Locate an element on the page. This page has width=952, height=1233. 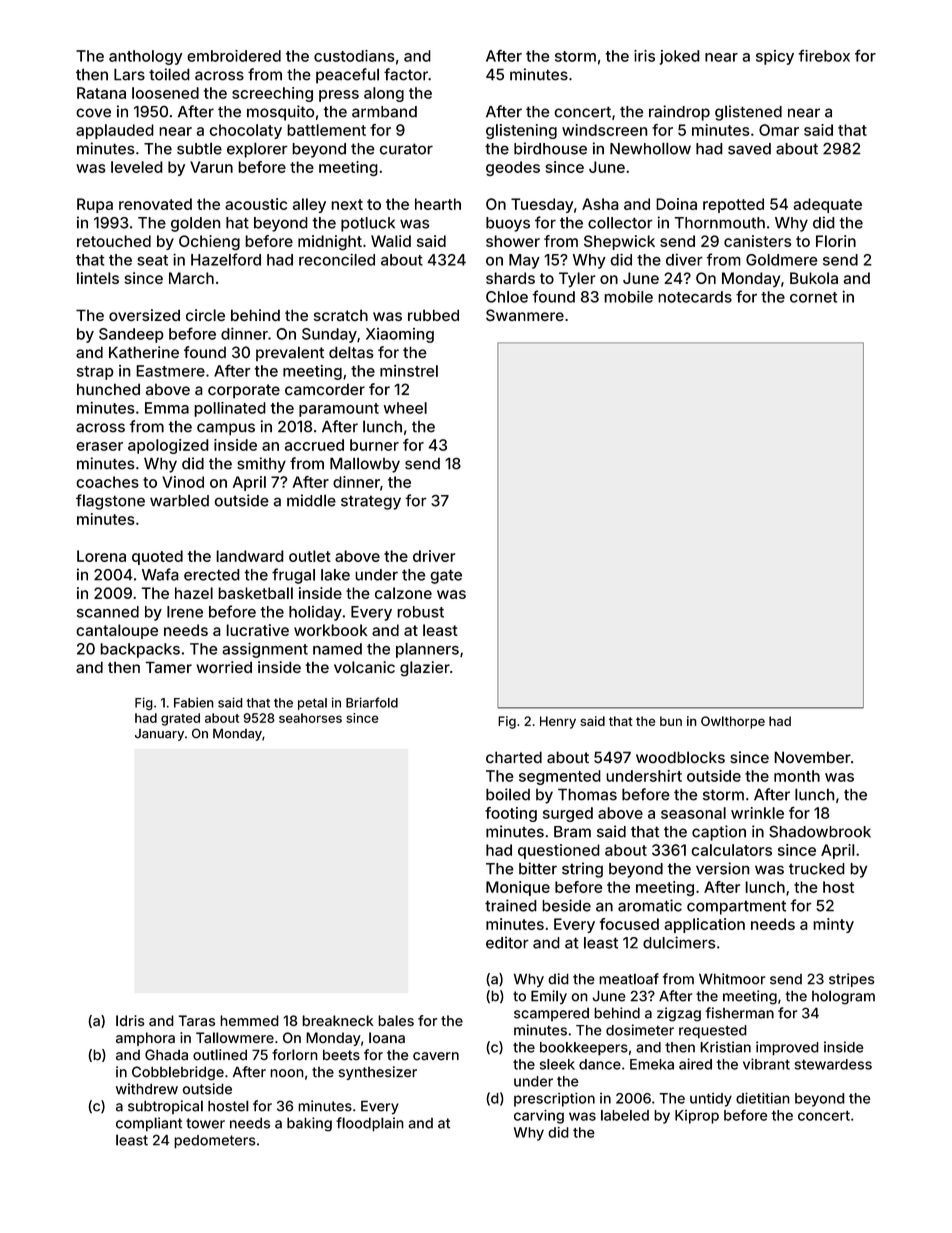
notecards is located at coordinates (695, 297).
